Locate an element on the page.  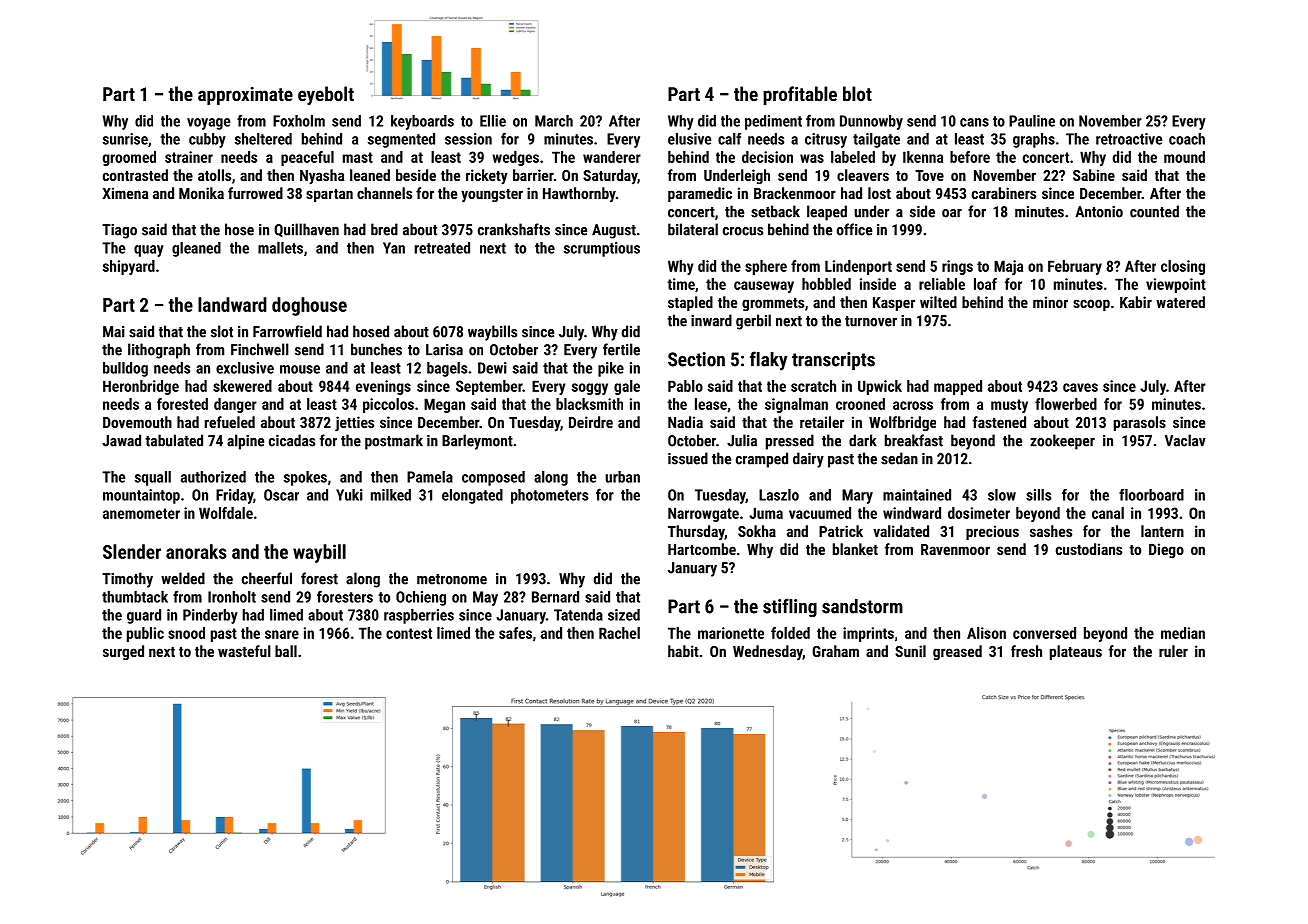
lithograph is located at coordinates (159, 351).
